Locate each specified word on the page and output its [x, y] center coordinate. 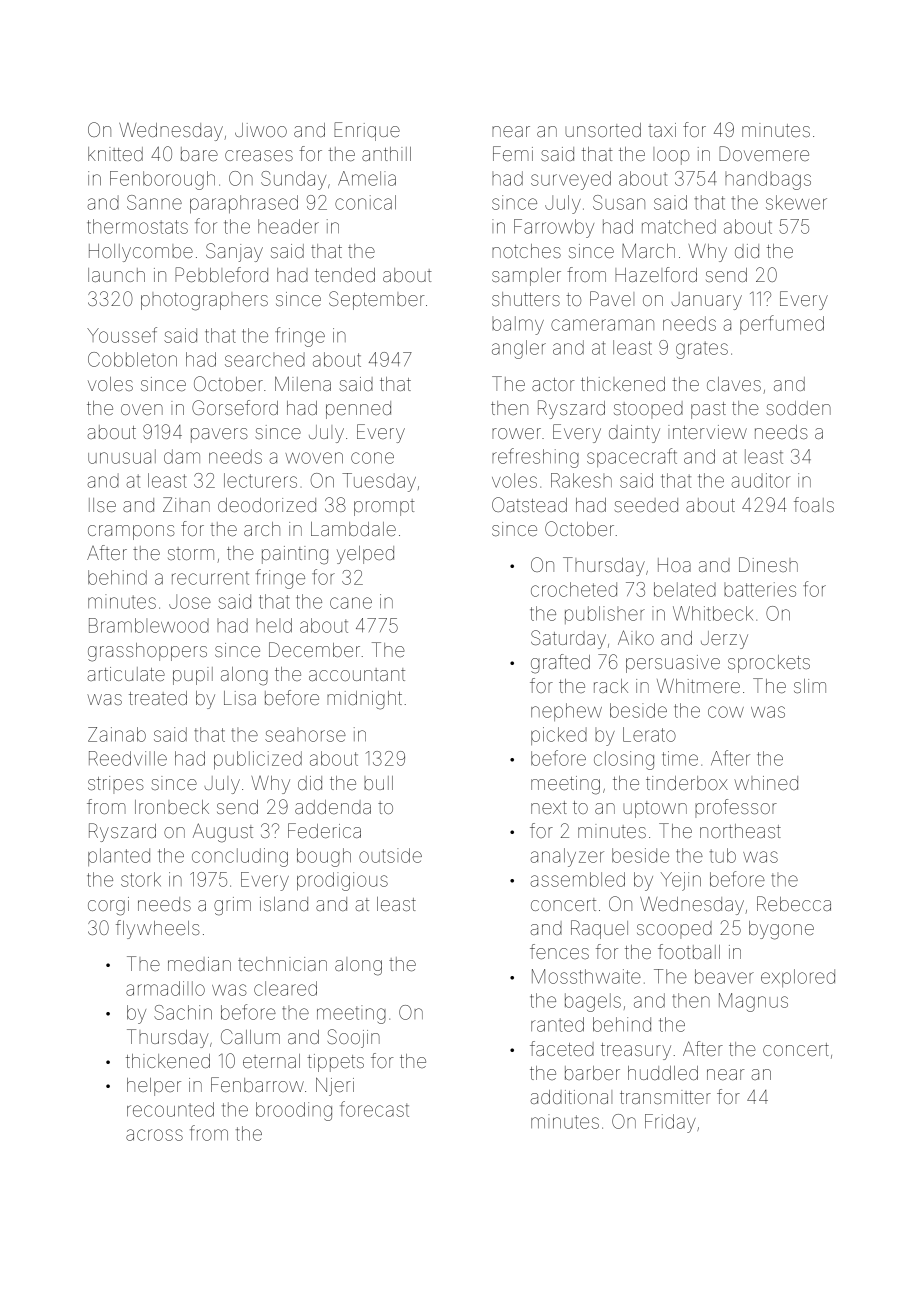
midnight [364, 700]
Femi [513, 153]
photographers [204, 301]
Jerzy [724, 640]
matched [679, 226]
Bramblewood [149, 625]
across [154, 1135]
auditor [761, 480]
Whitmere [698, 685]
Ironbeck [172, 807]
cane [351, 603]
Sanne [154, 202]
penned [358, 410]
